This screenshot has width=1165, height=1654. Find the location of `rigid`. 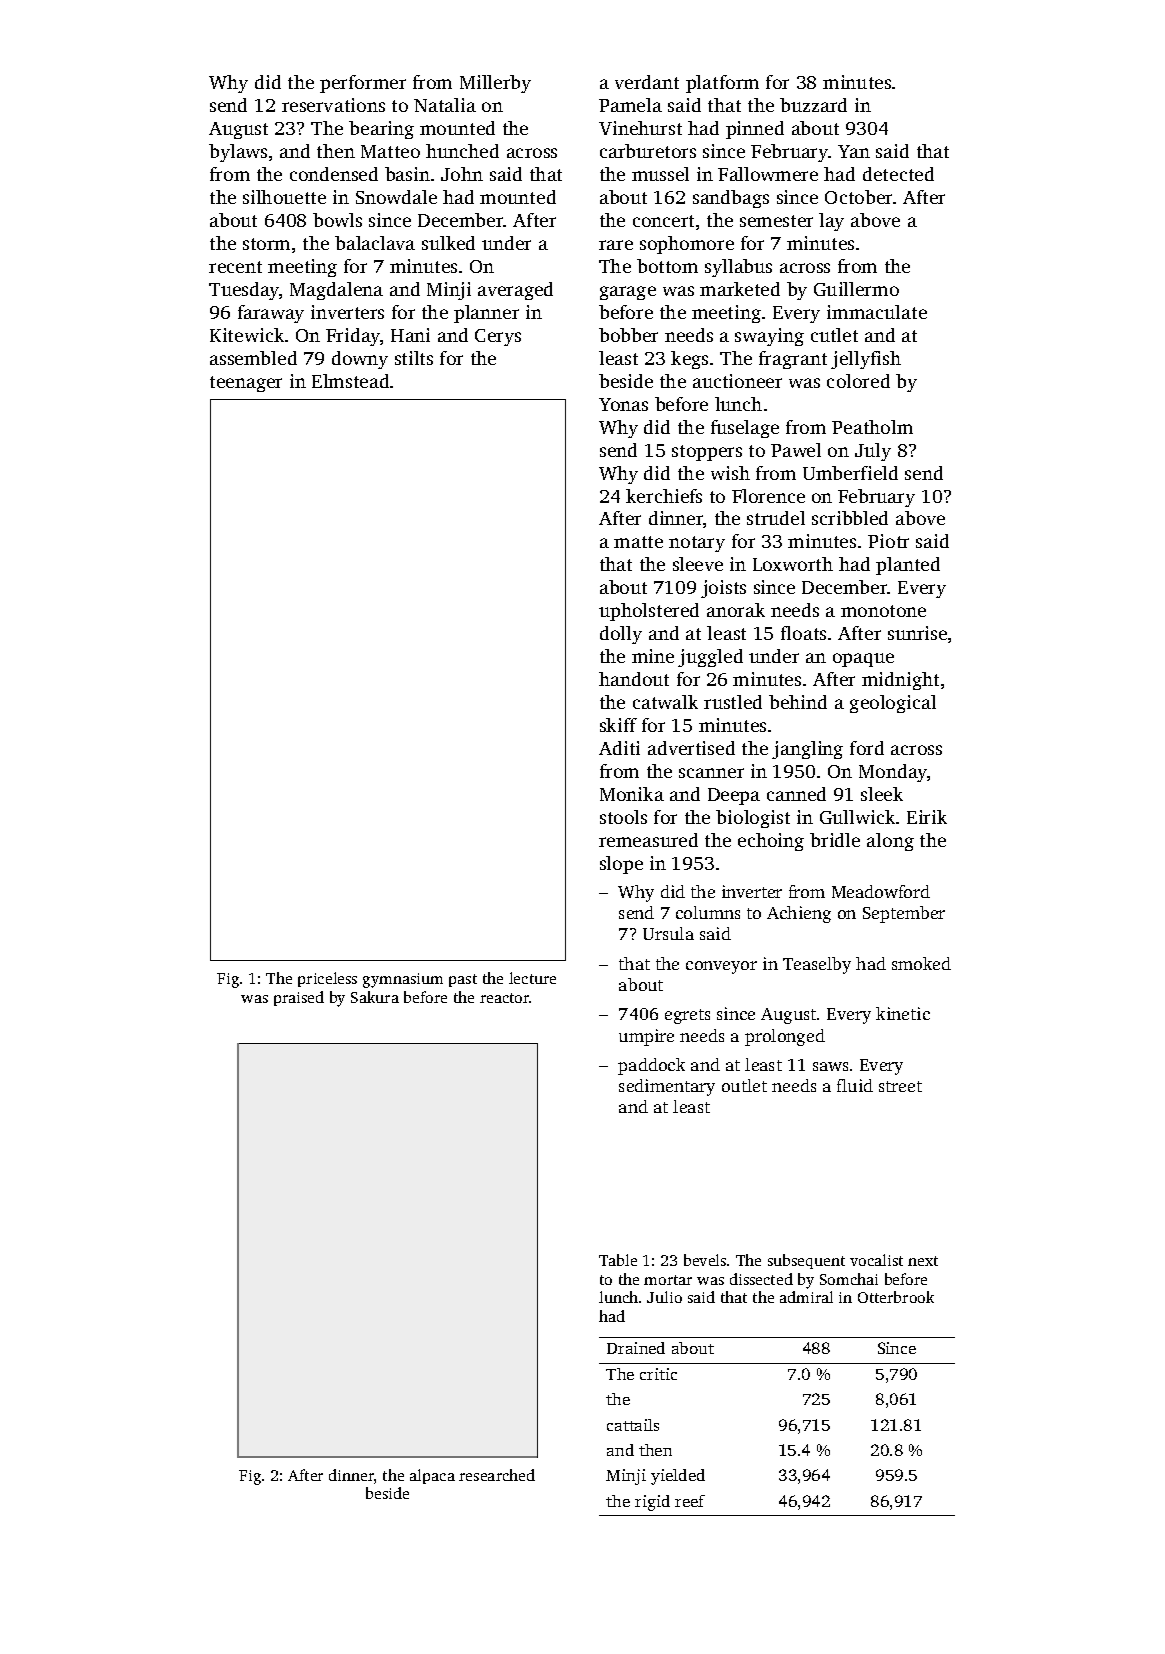

rigid is located at coordinates (652, 1503).
